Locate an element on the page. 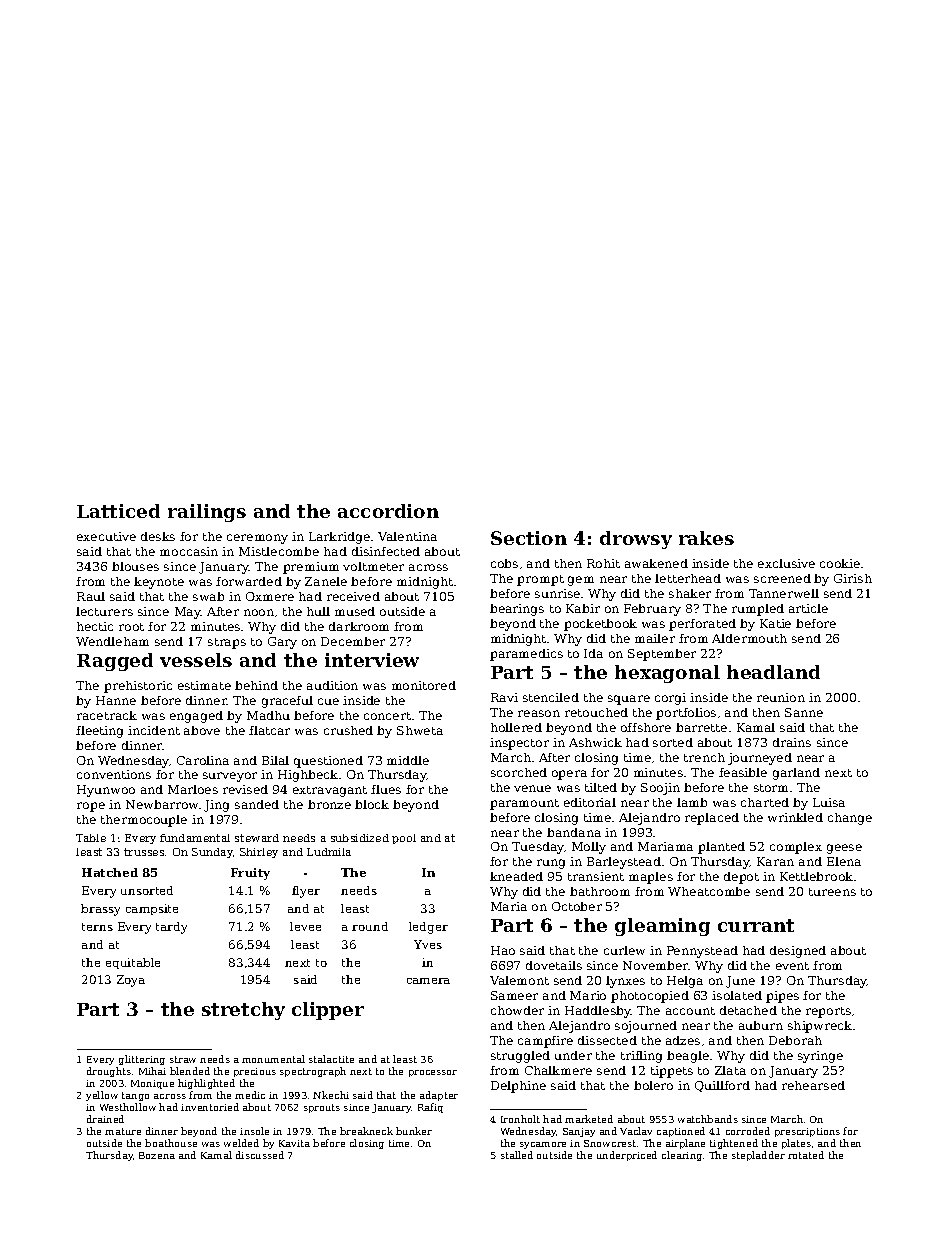 The height and width of the image is (1233, 952). June is located at coordinates (740, 982).
